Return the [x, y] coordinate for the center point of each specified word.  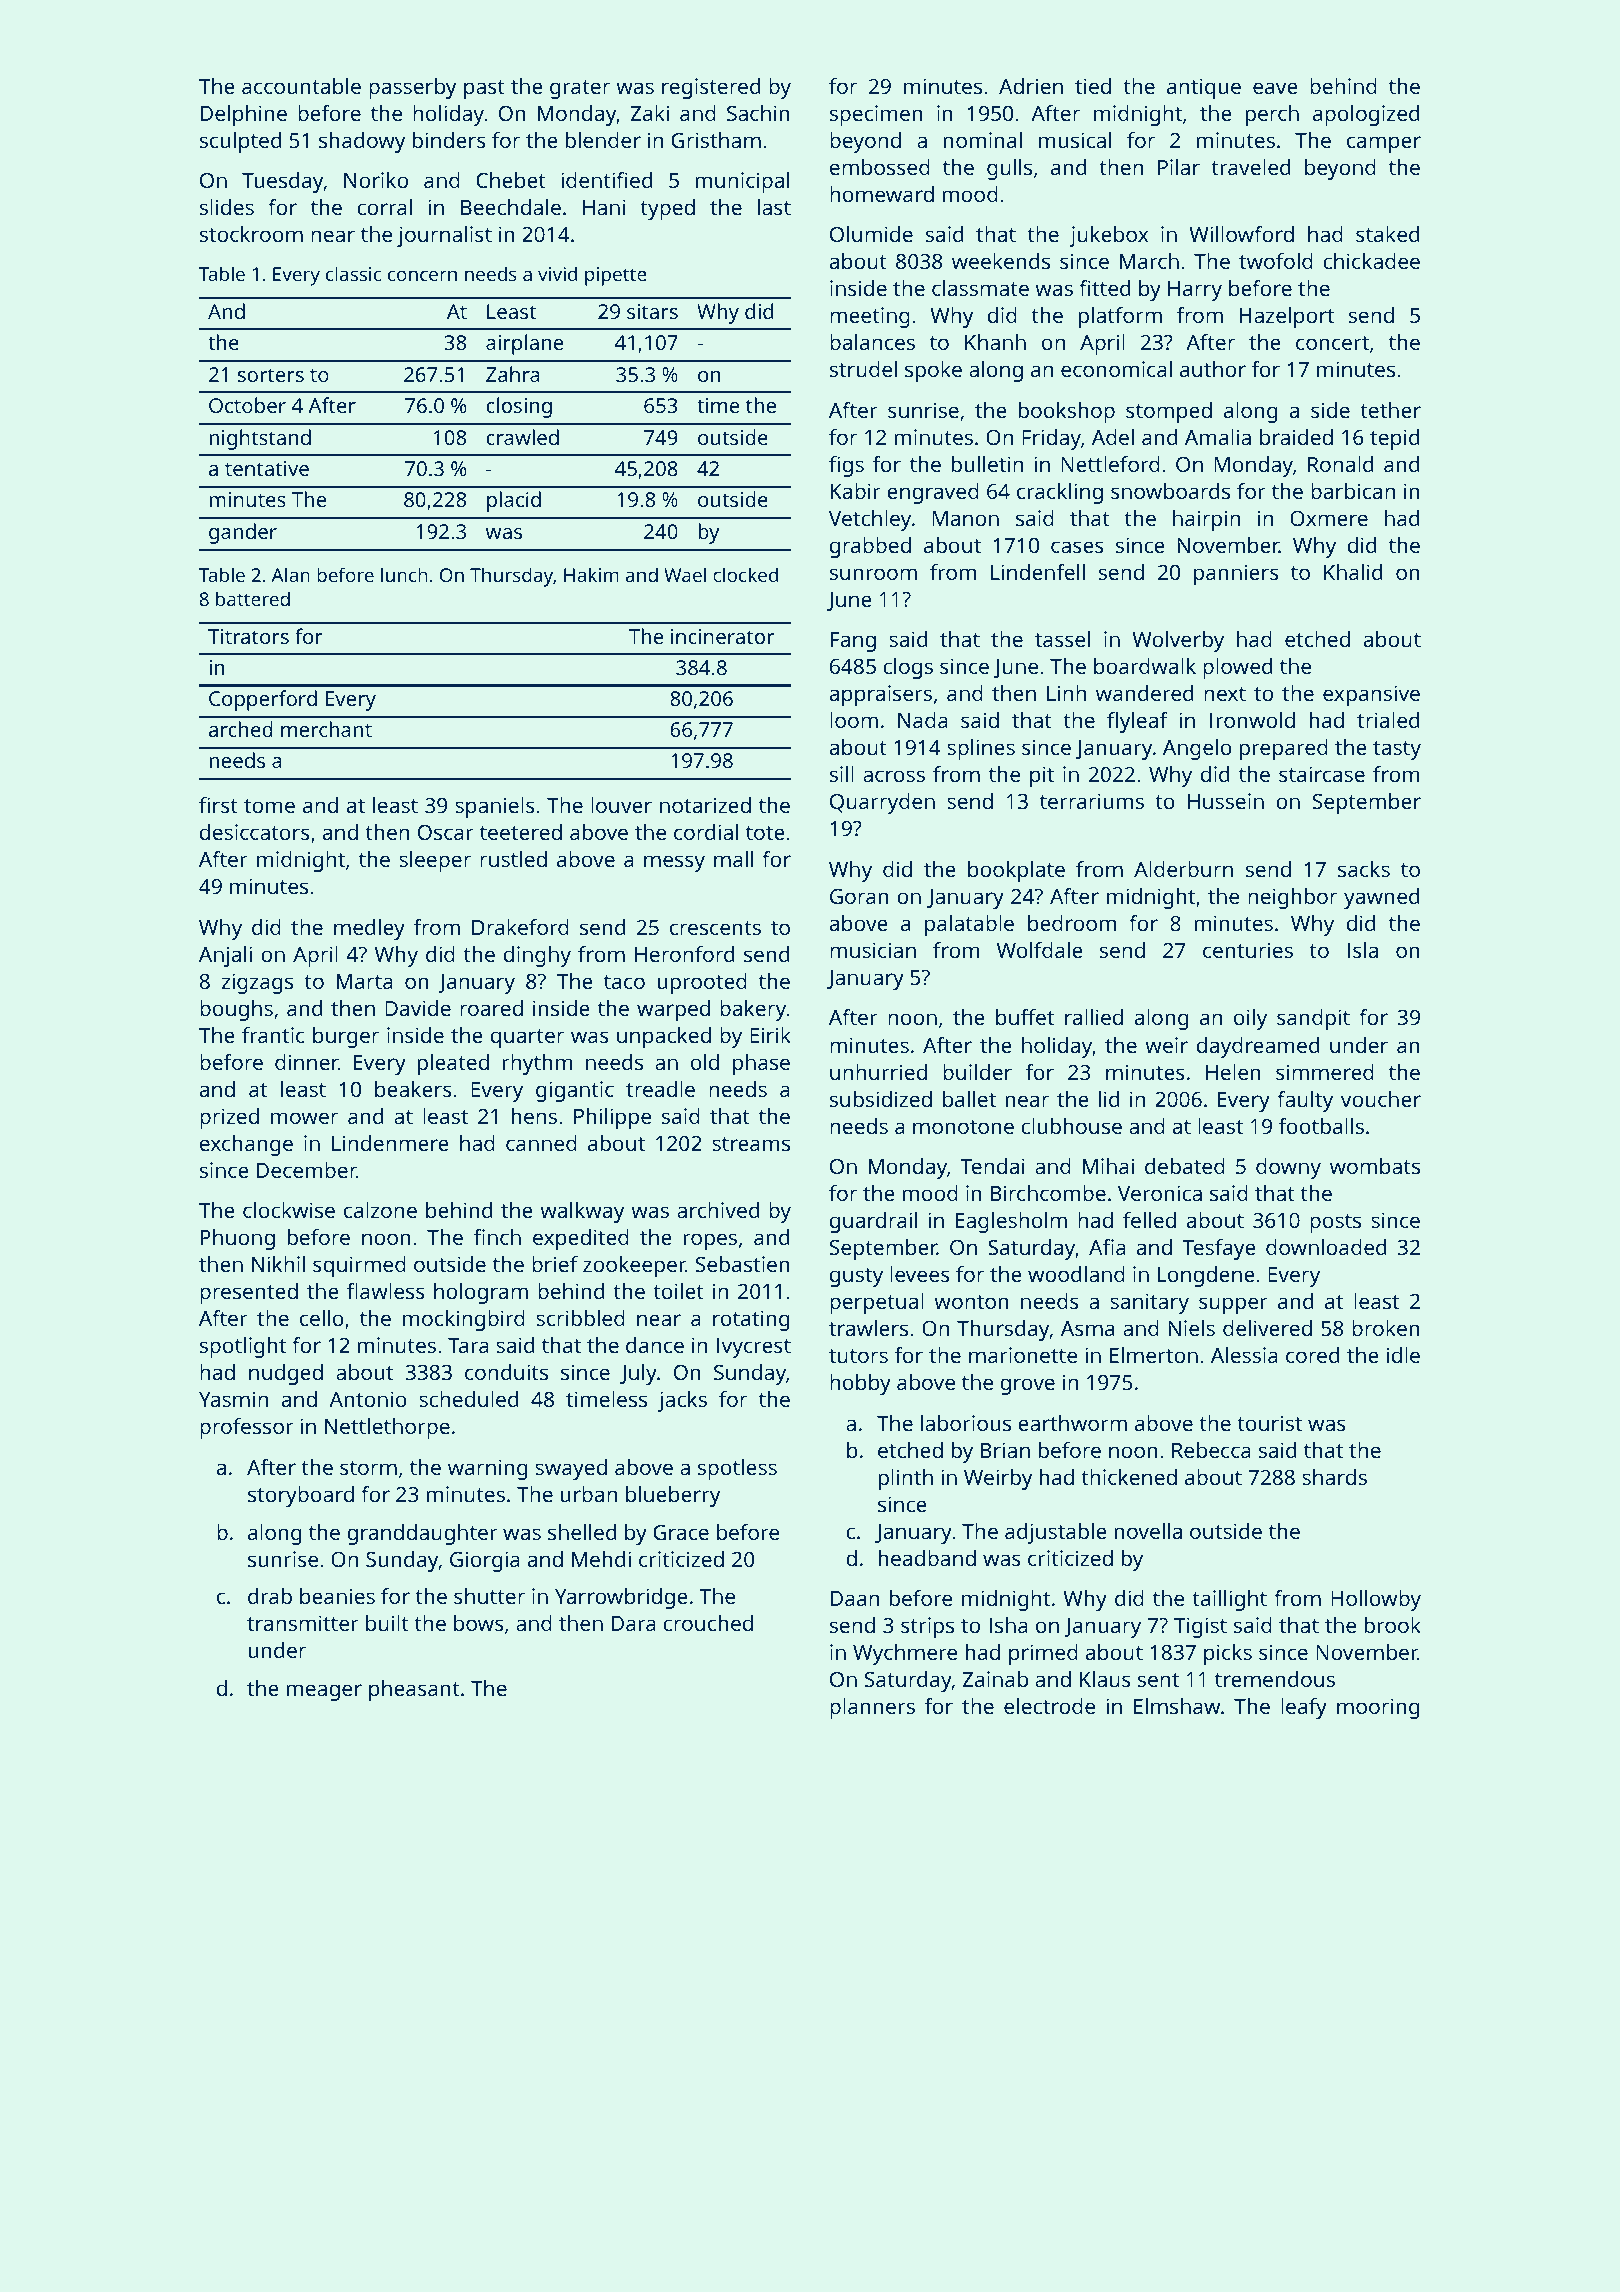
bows [479, 1623]
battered [253, 598]
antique [1204, 88]
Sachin [758, 113]
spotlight [243, 1347]
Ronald [1340, 464]
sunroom [873, 574]
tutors [858, 1356]
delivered [1267, 1328]
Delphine [244, 115]
